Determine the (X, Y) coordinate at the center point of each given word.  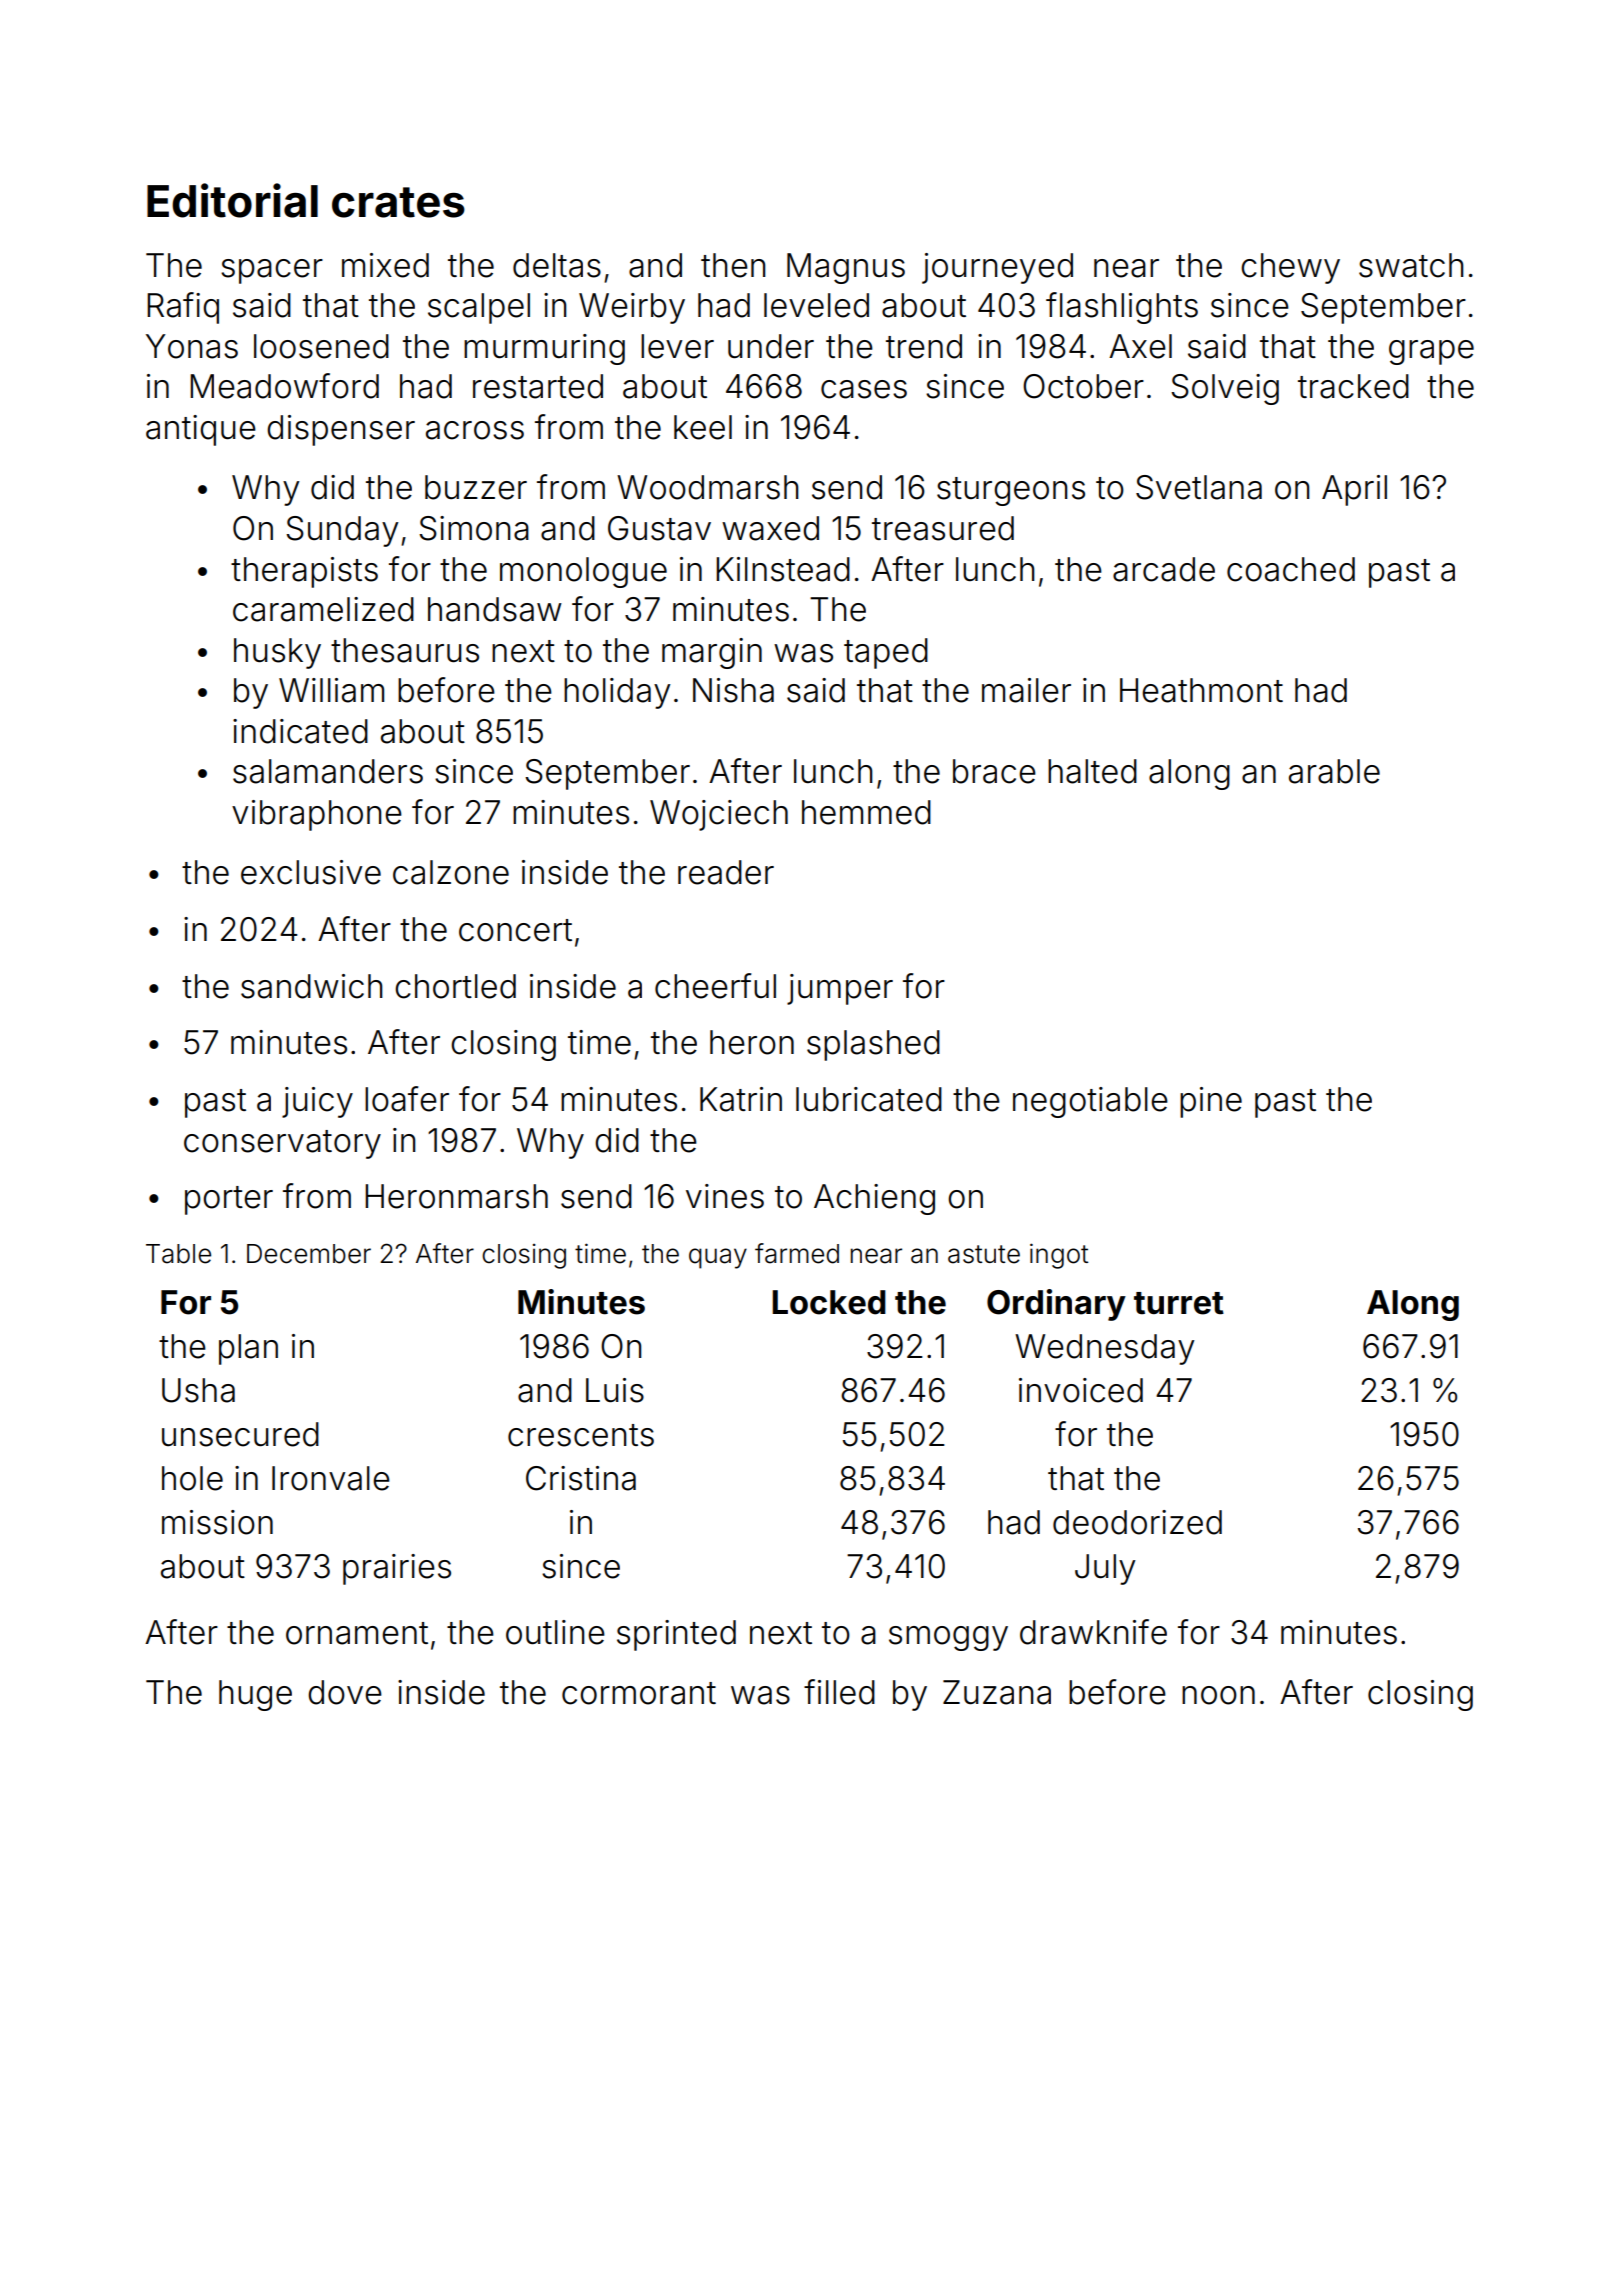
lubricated (869, 1099)
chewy (1290, 268)
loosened (321, 346)
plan (248, 1349)
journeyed (997, 268)
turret (1179, 1303)
